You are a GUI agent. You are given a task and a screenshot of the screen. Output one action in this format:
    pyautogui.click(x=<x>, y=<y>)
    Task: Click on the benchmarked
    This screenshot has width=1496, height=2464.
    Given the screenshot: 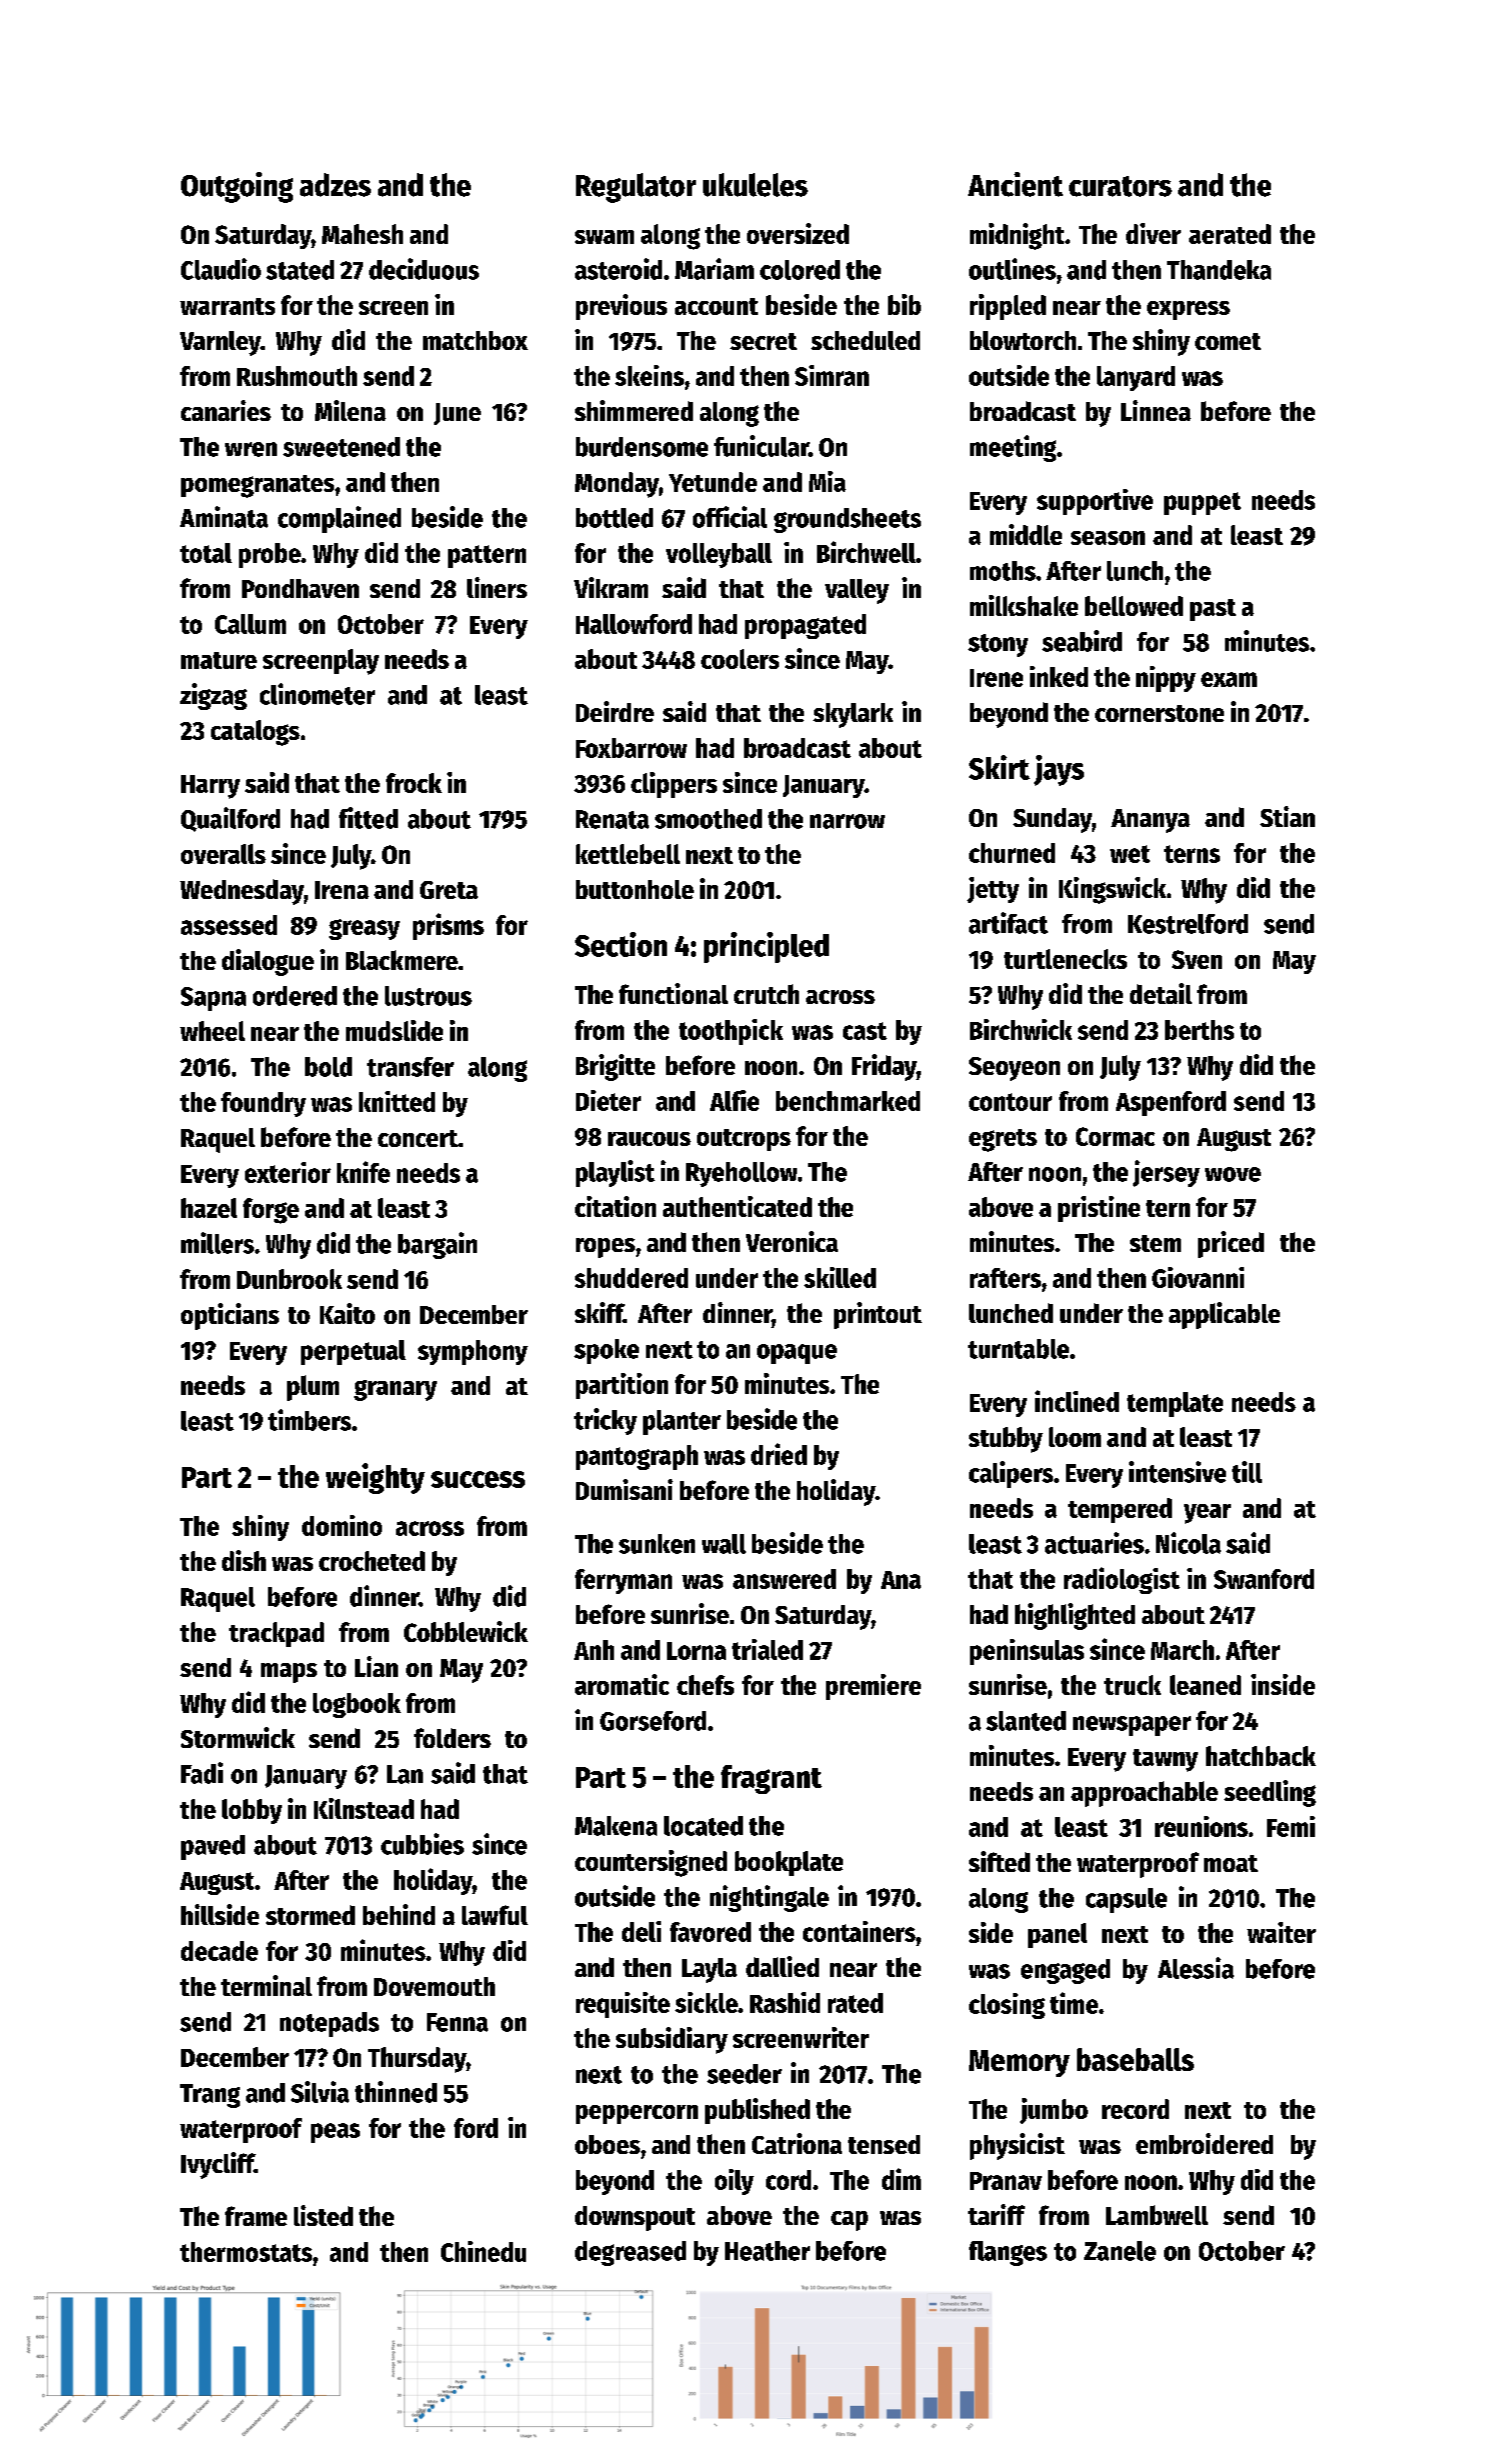 What is the action you would take?
    pyautogui.click(x=848, y=1101)
